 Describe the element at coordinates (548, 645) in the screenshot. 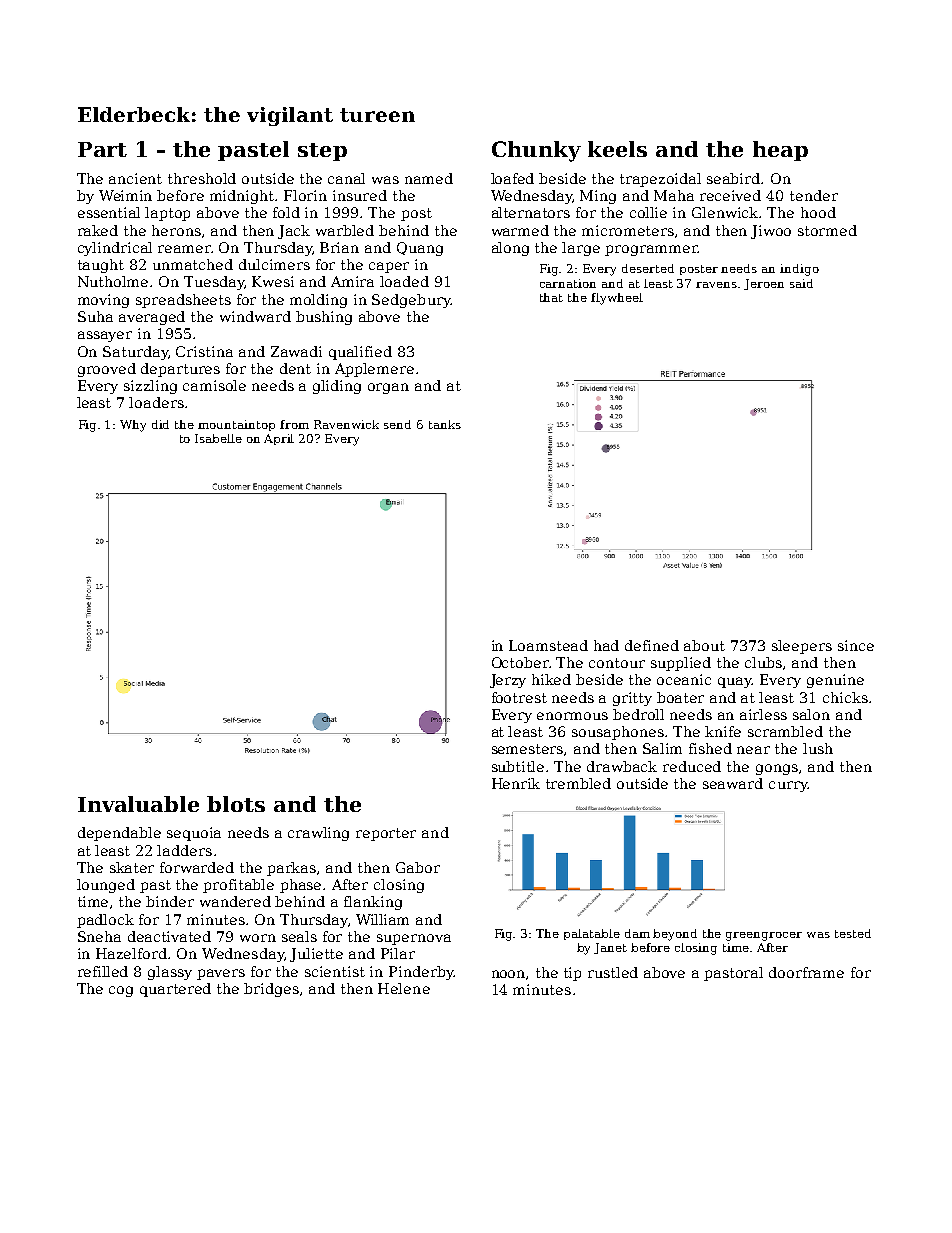

I see `Loamstead` at that location.
